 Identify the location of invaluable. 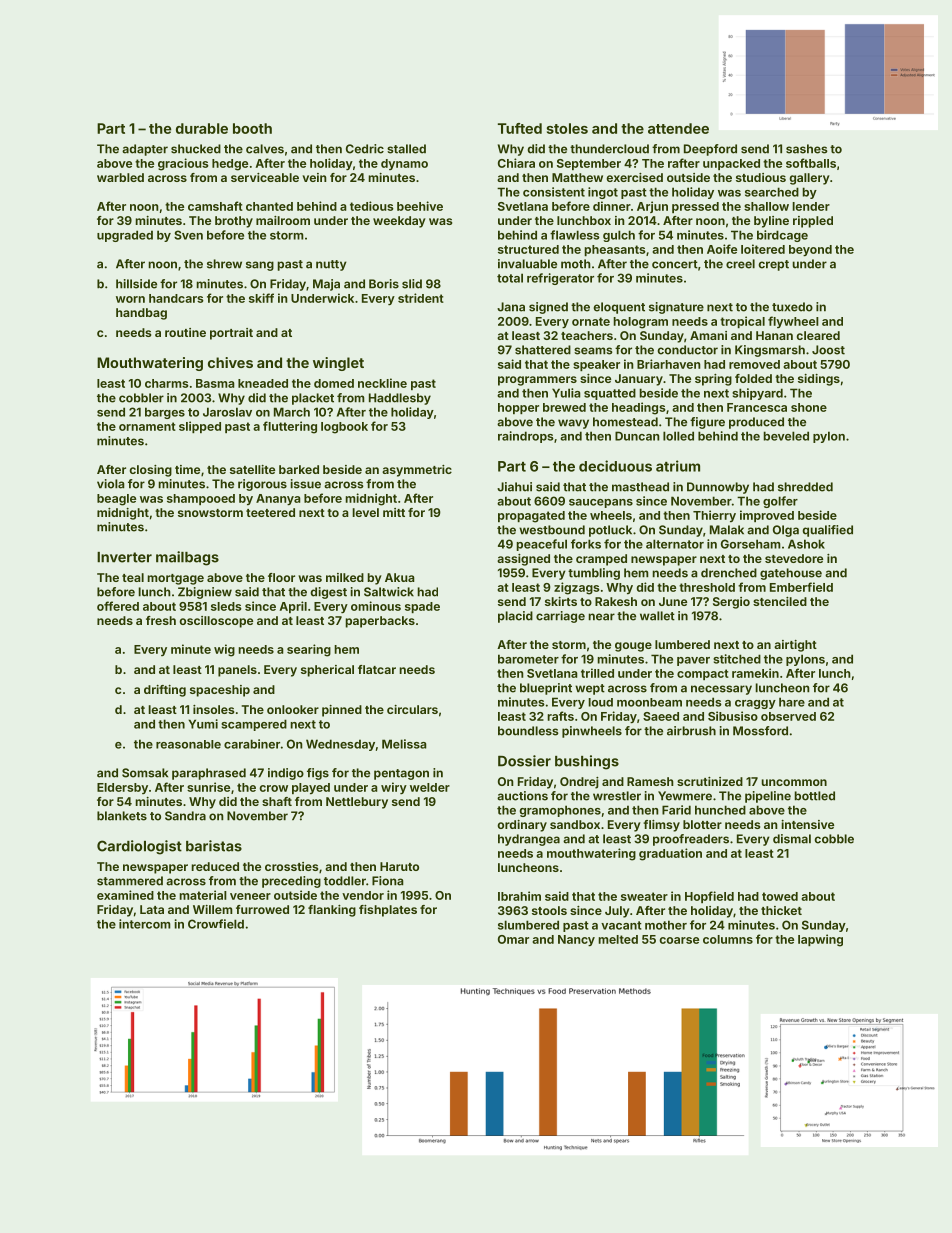
(527, 264).
